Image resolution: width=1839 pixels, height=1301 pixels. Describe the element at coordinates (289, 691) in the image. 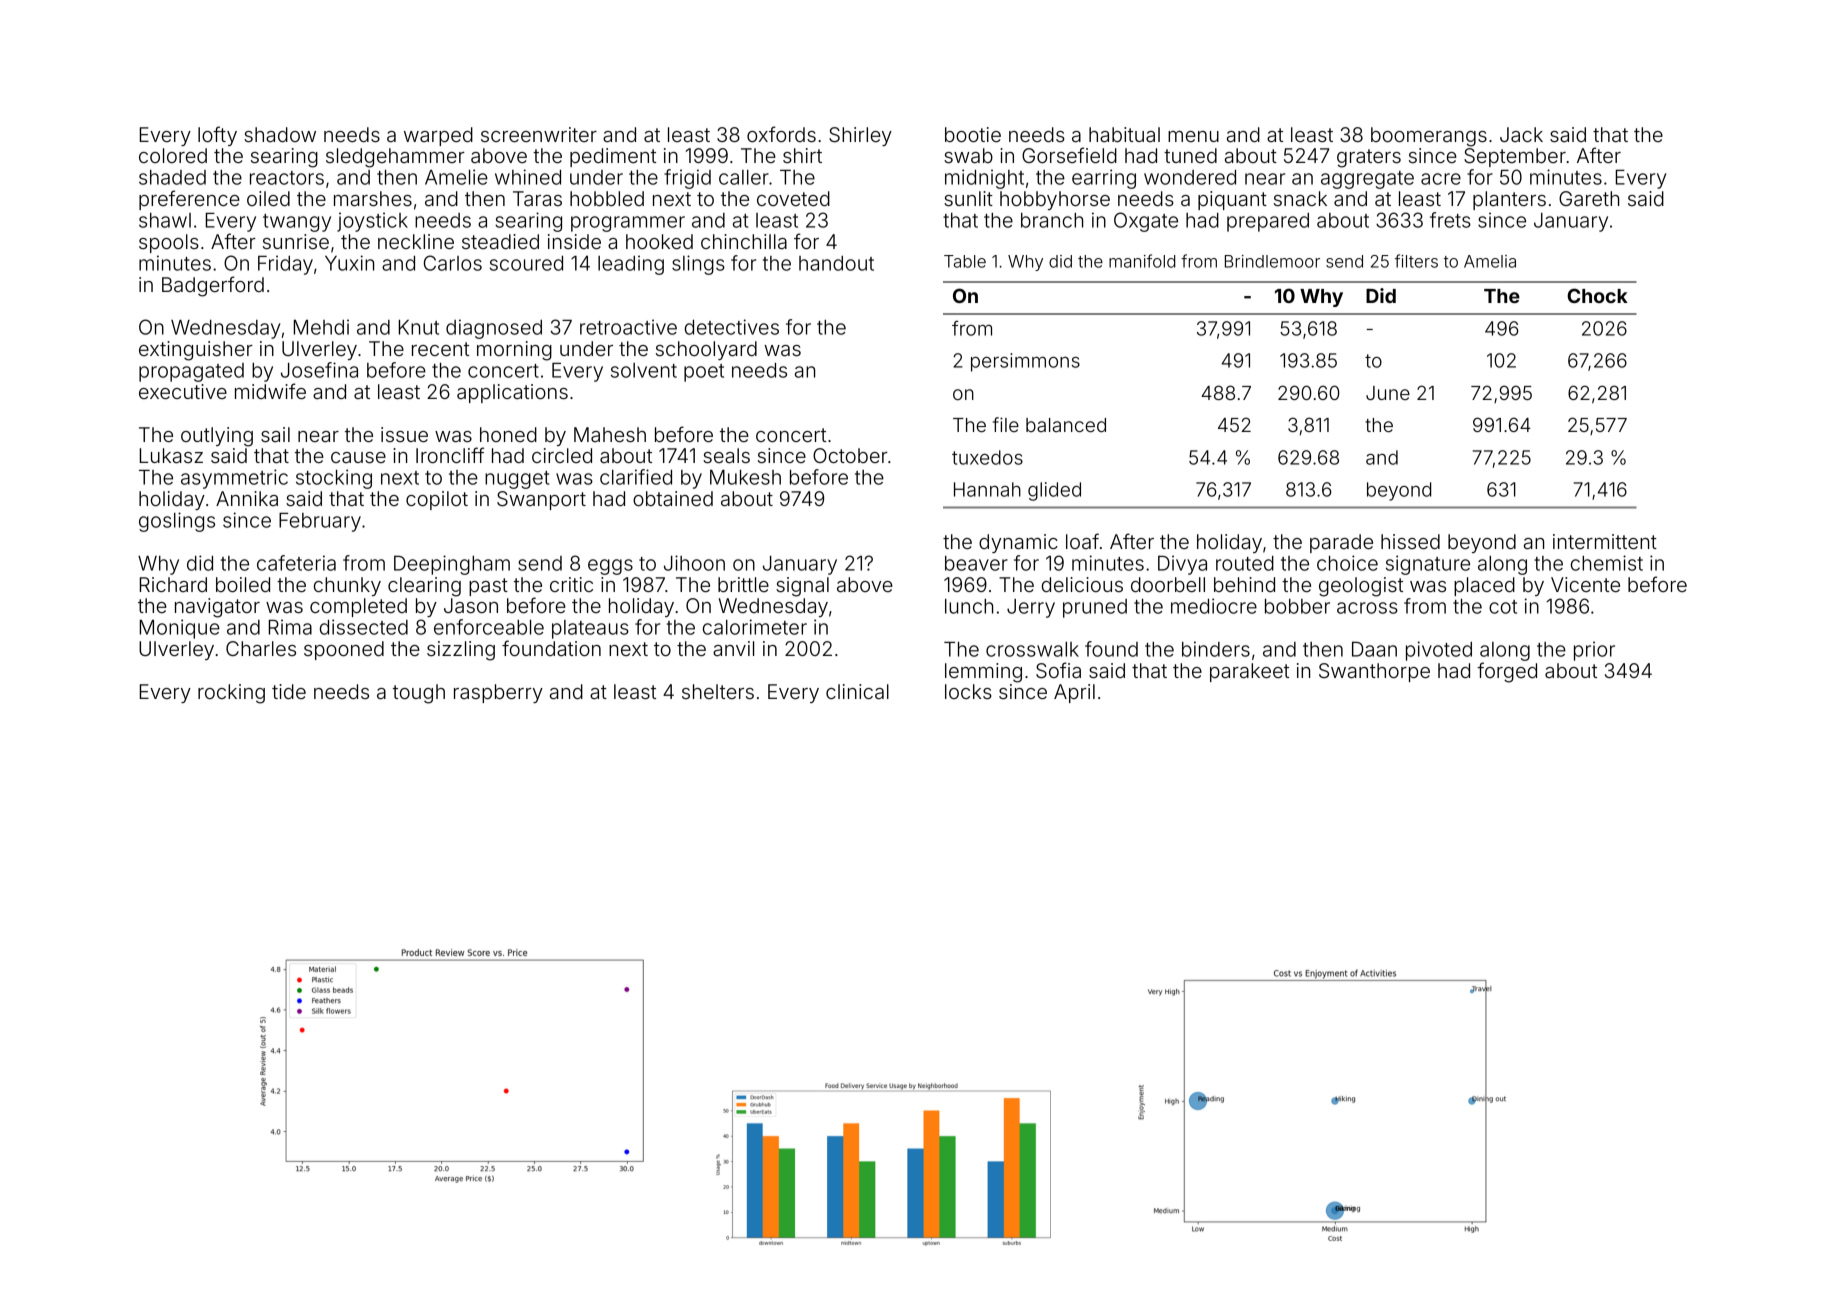

I see `tide` at that location.
